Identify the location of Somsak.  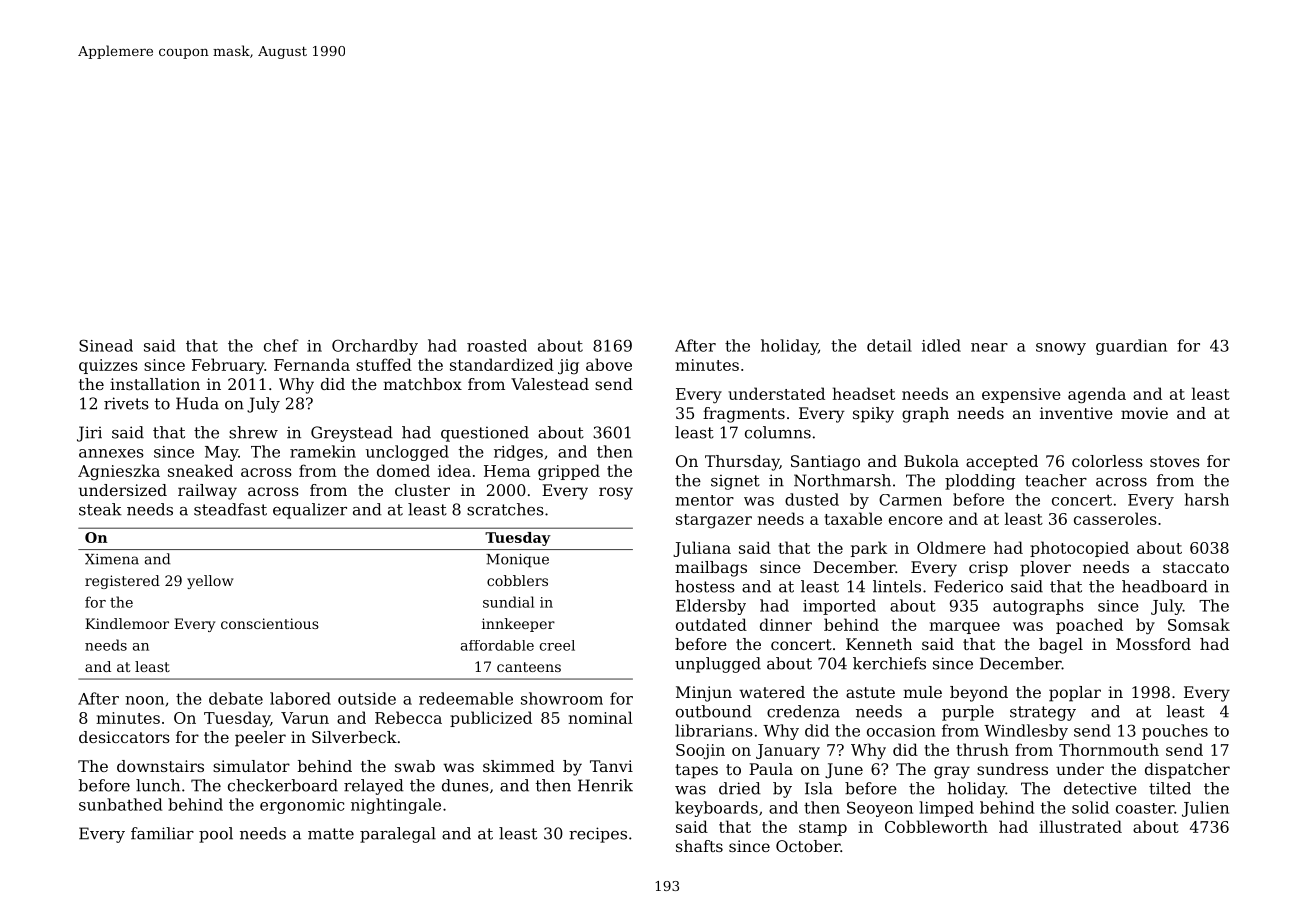
(1199, 624).
